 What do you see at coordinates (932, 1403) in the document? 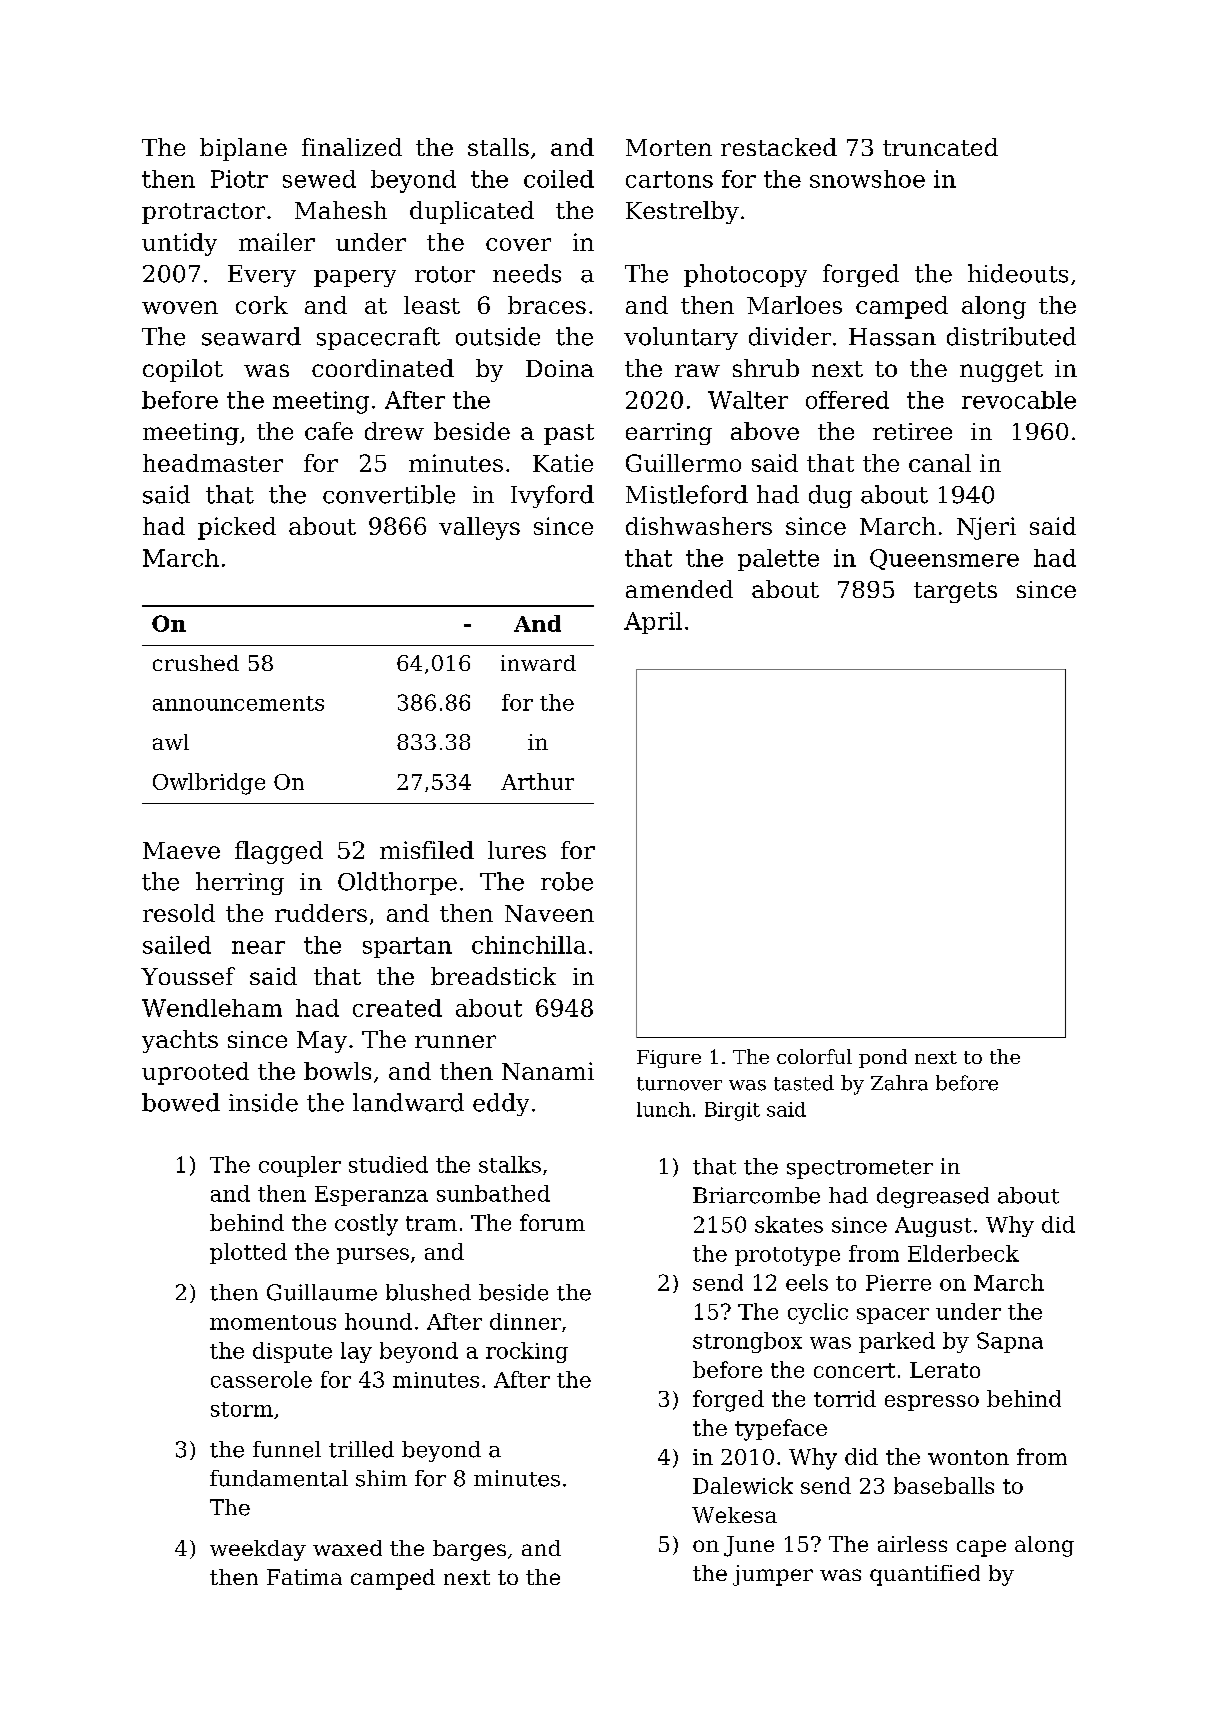
I see `espresso` at bounding box center [932, 1403].
